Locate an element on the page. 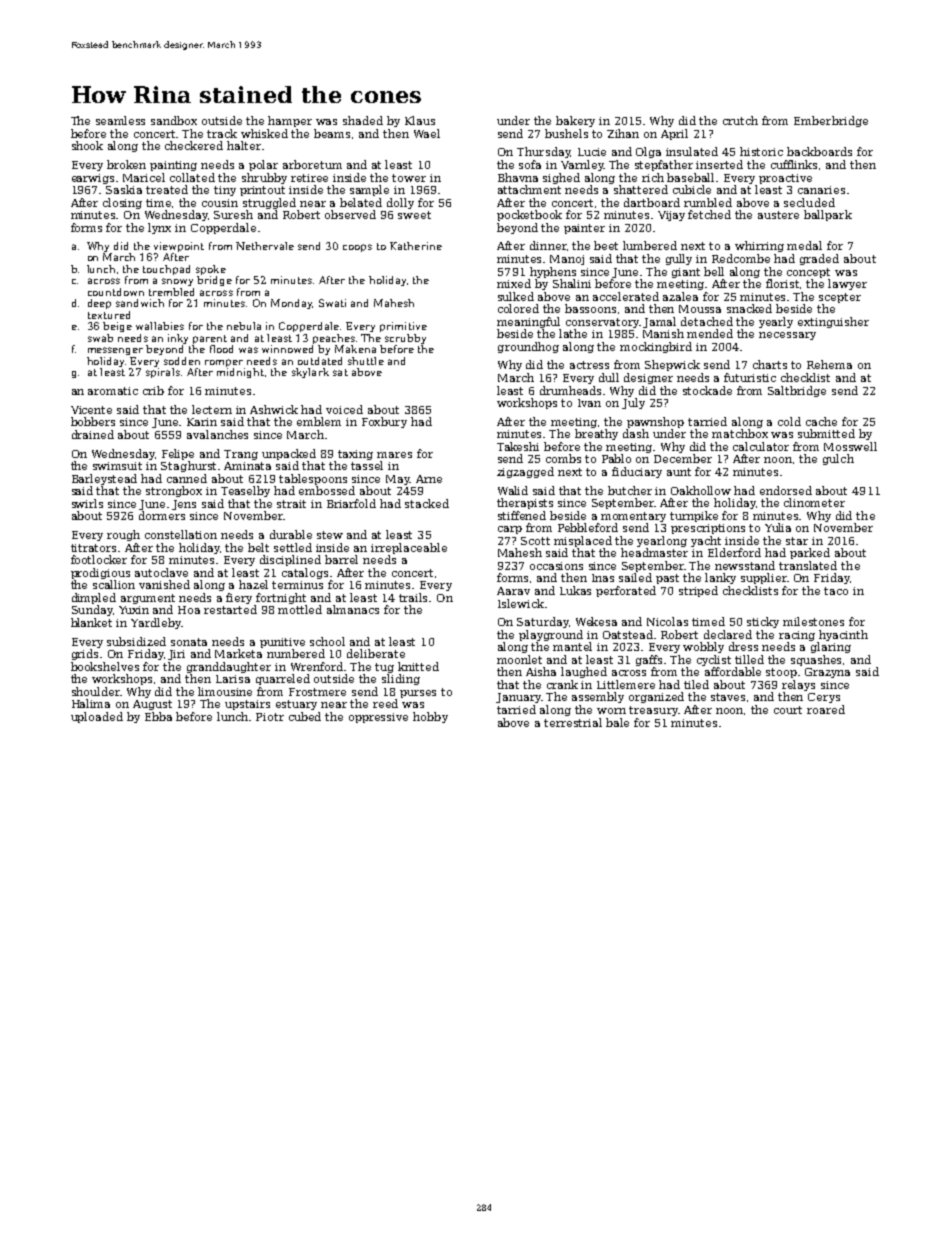  lynx is located at coordinates (159, 228).
